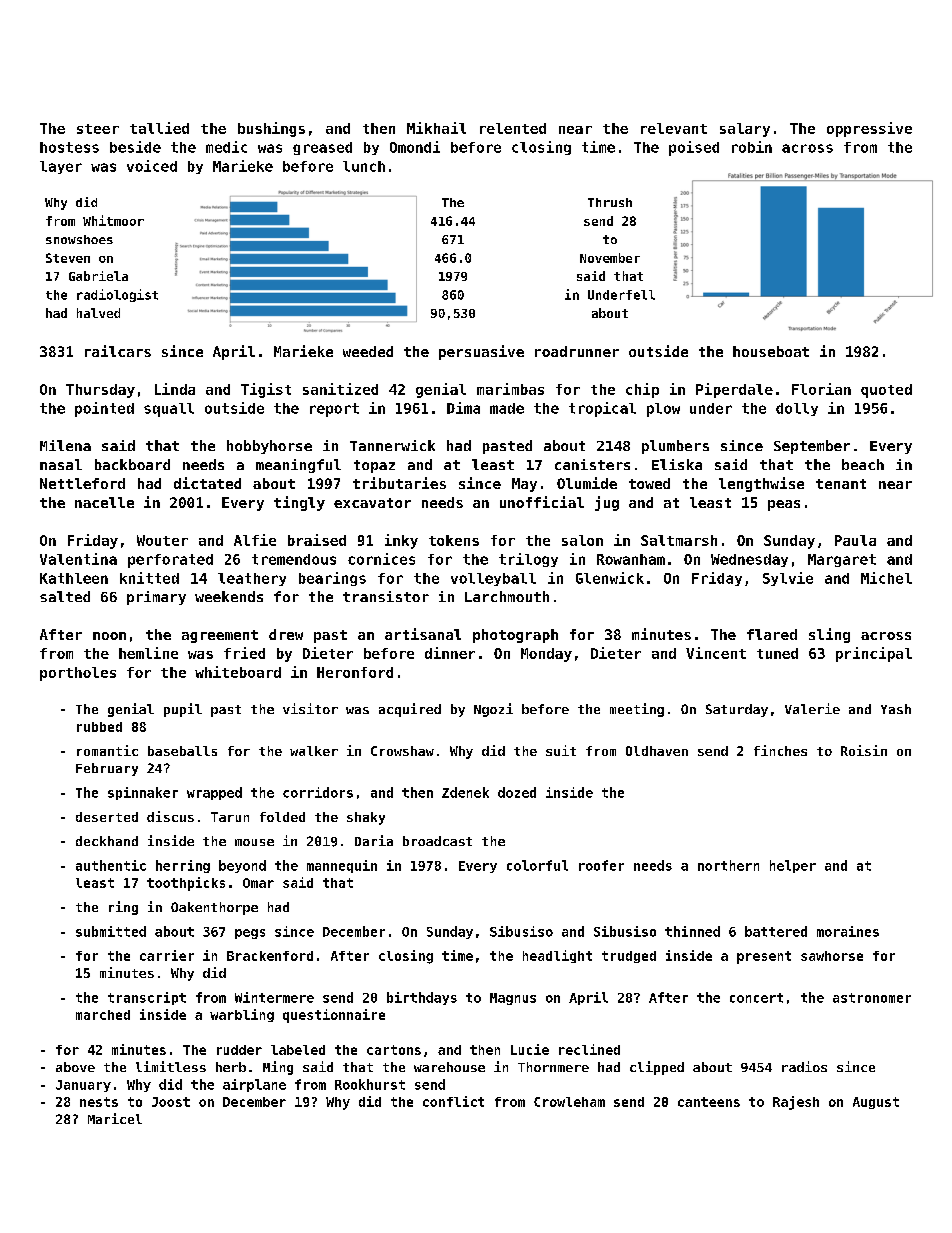  Describe the element at coordinates (513, 128) in the screenshot. I see `relented` at that location.
